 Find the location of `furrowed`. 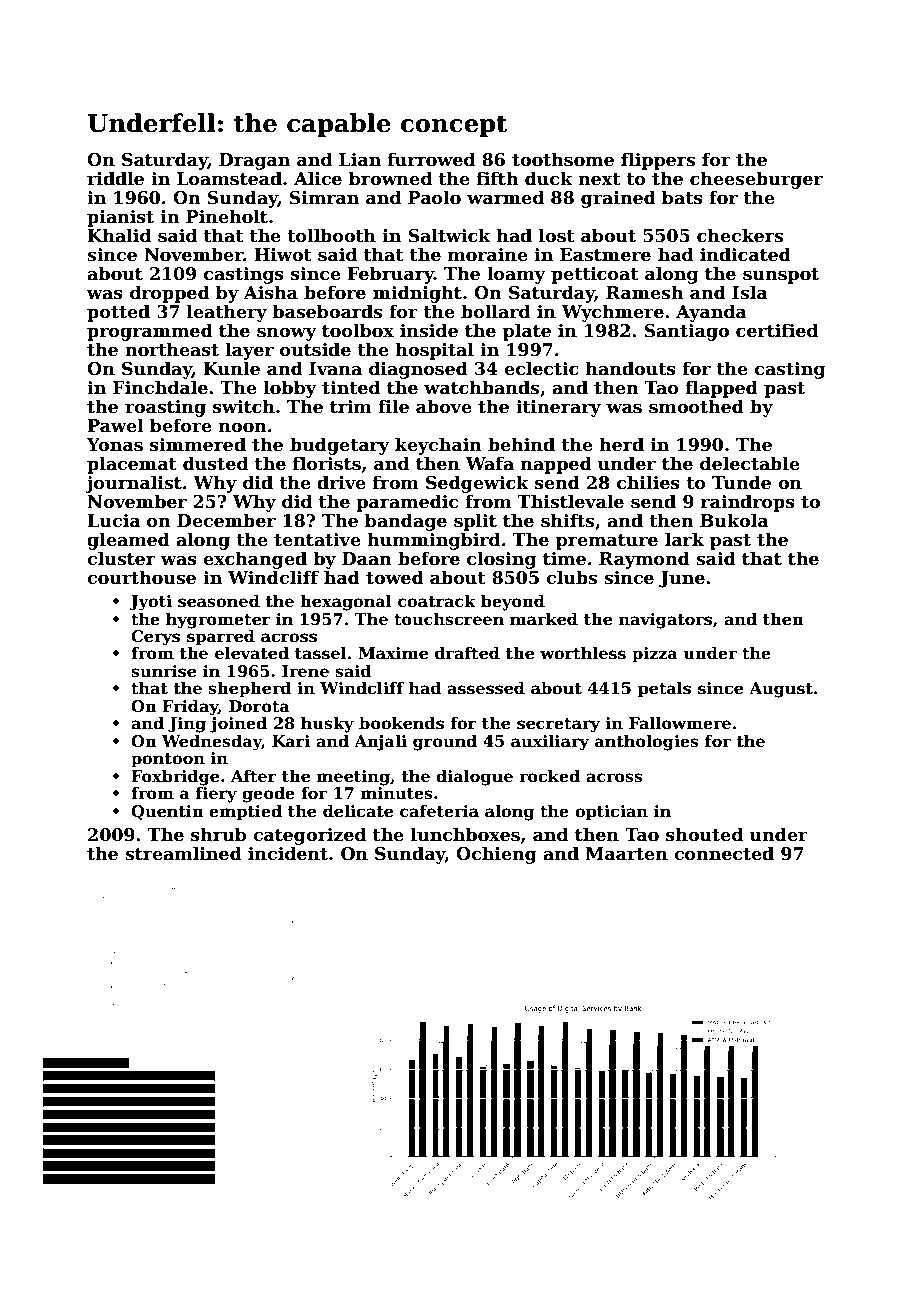

furrowed is located at coordinates (431, 159).
